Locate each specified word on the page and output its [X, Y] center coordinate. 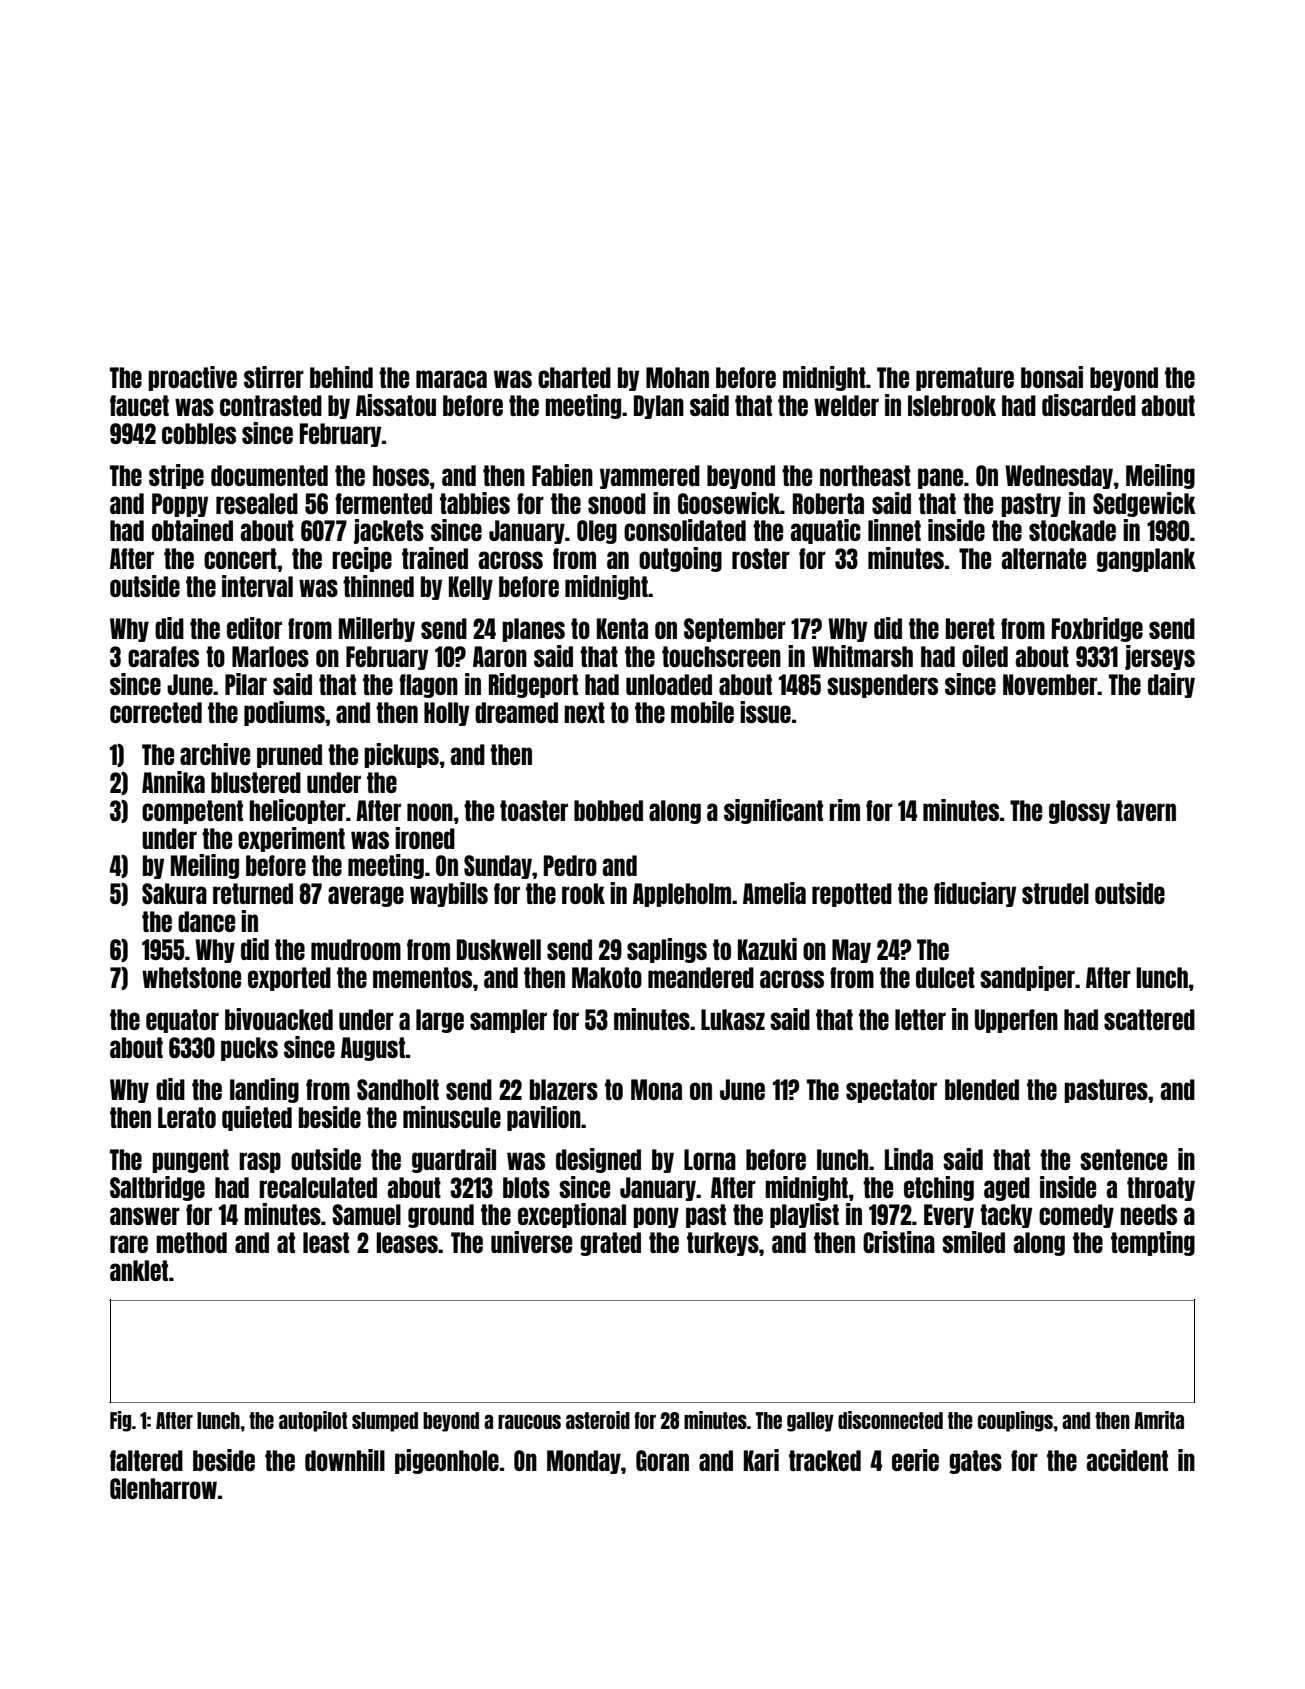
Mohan [677, 377]
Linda [909, 1159]
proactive [192, 378]
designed [598, 1160]
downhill [345, 1460]
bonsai [1052, 377]
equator [182, 1021]
